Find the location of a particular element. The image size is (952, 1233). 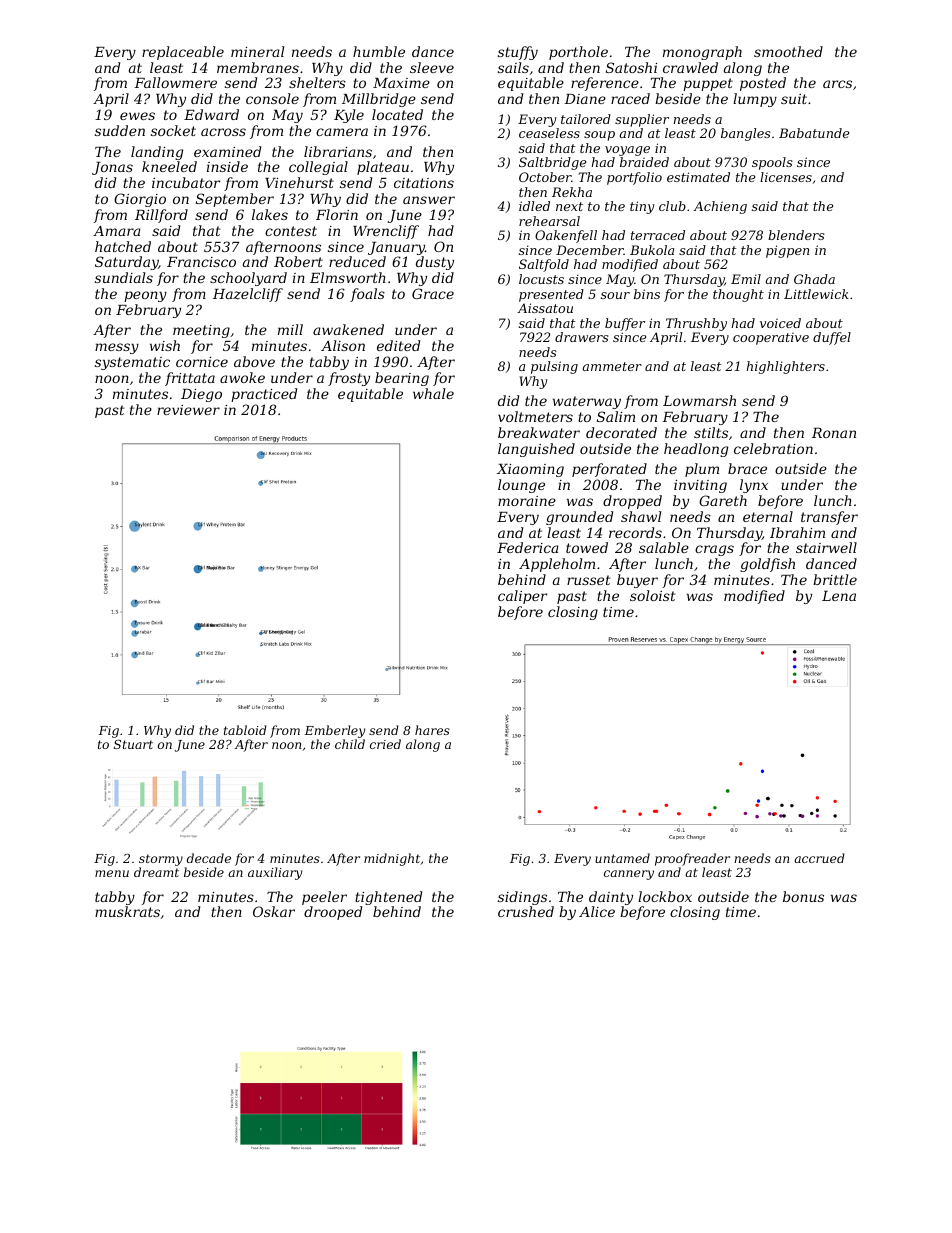

sidings is located at coordinates (522, 898).
